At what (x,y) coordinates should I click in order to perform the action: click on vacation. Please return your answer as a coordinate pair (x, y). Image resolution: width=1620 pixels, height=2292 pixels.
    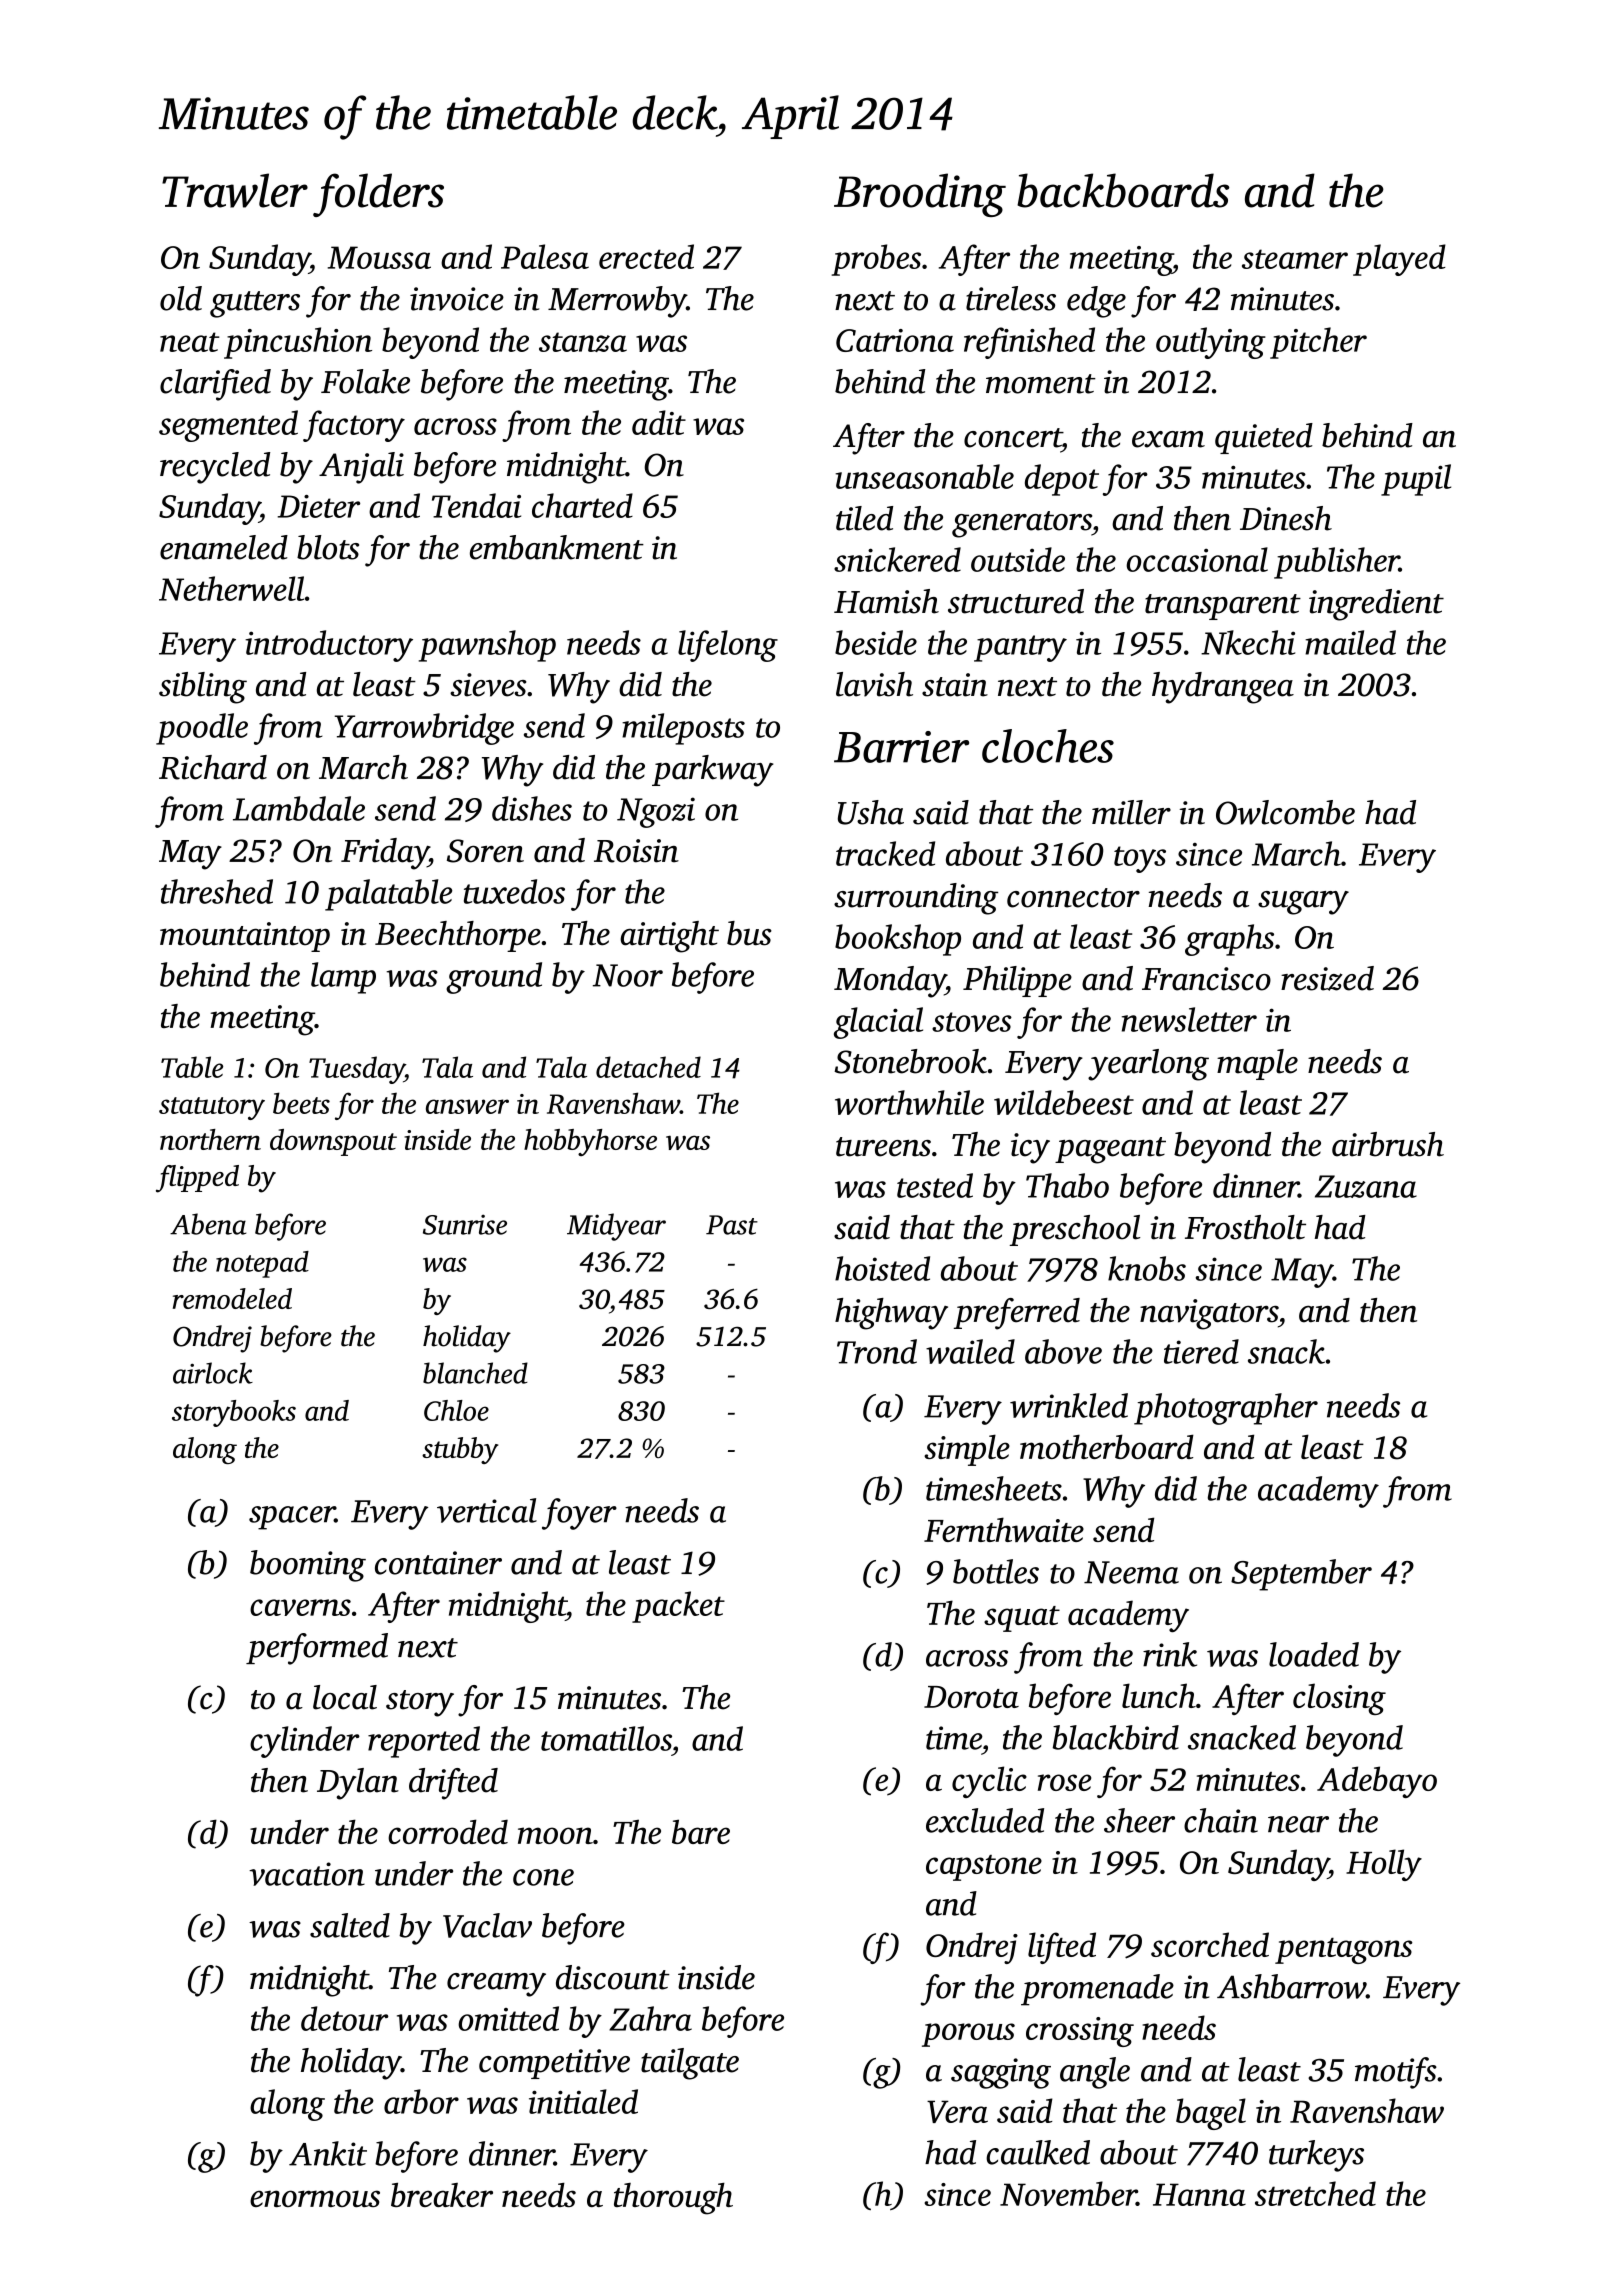
    Looking at the image, I should click on (307, 1874).
